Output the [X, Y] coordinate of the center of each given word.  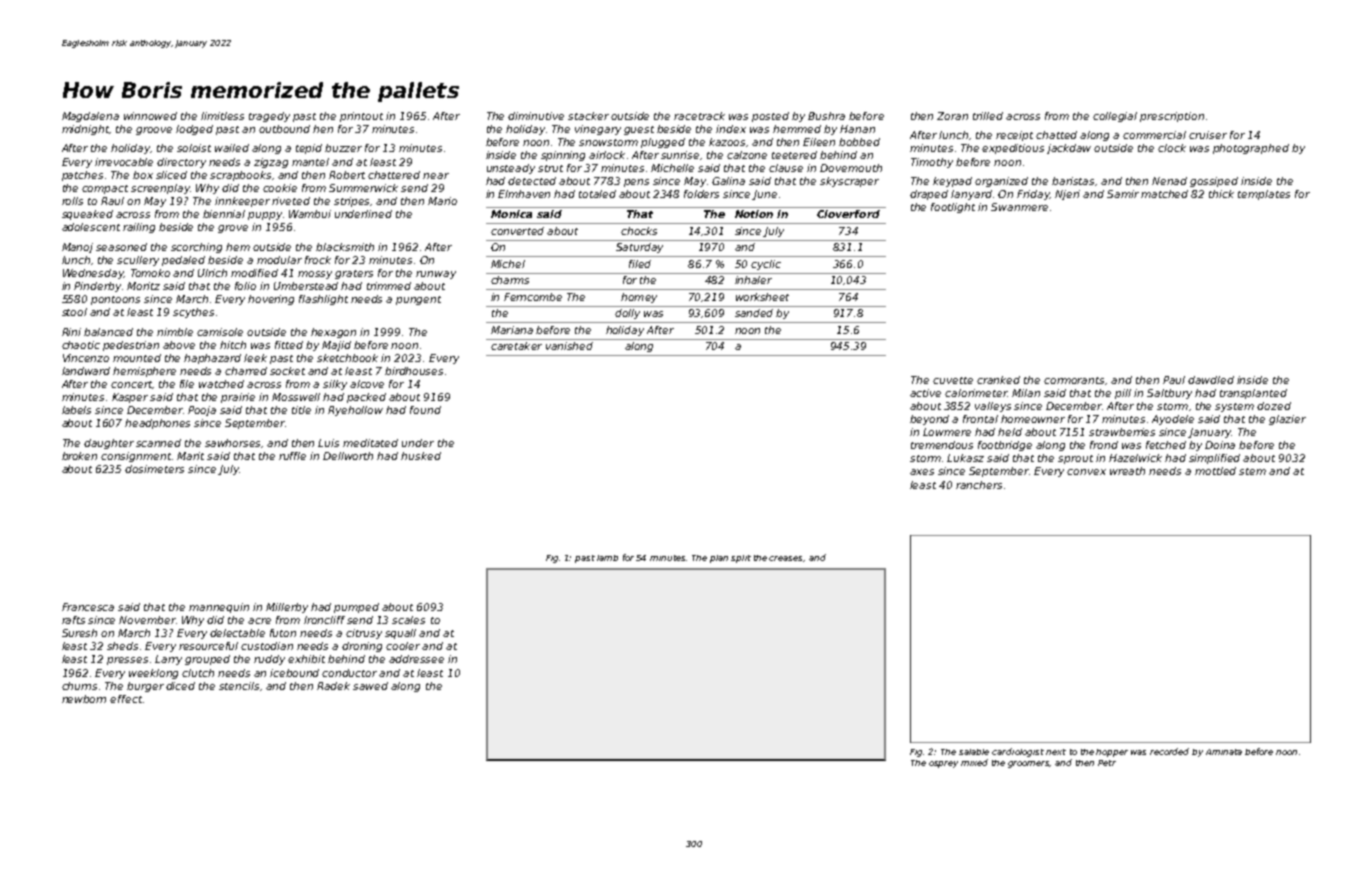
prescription [1172, 117]
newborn [84, 699]
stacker [588, 116]
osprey [943, 764]
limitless [222, 116]
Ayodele [1173, 420]
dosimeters [154, 469]
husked [421, 456]
